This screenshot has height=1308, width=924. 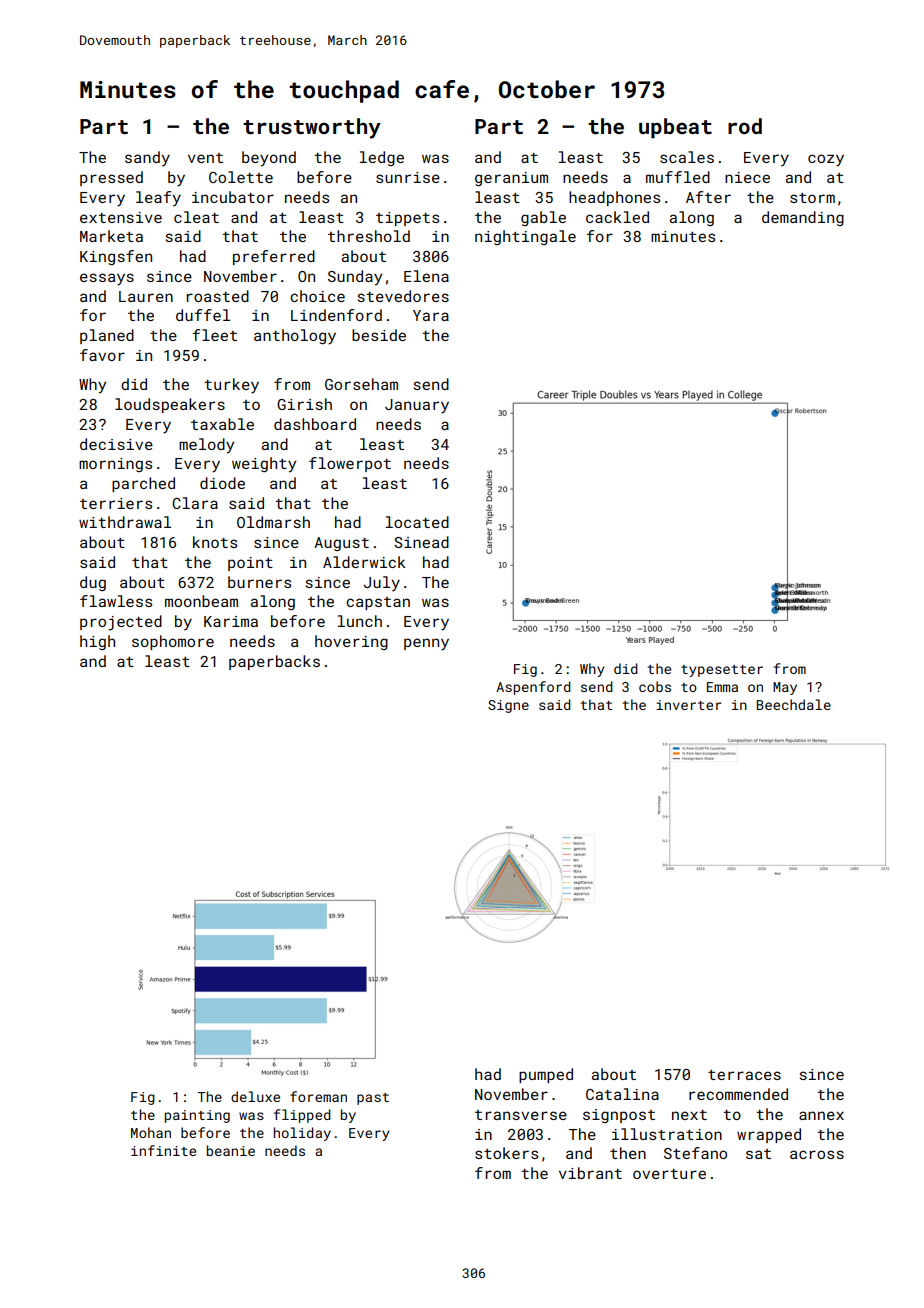 What do you see at coordinates (361, 384) in the screenshot?
I see `Gorseham` at bounding box center [361, 384].
